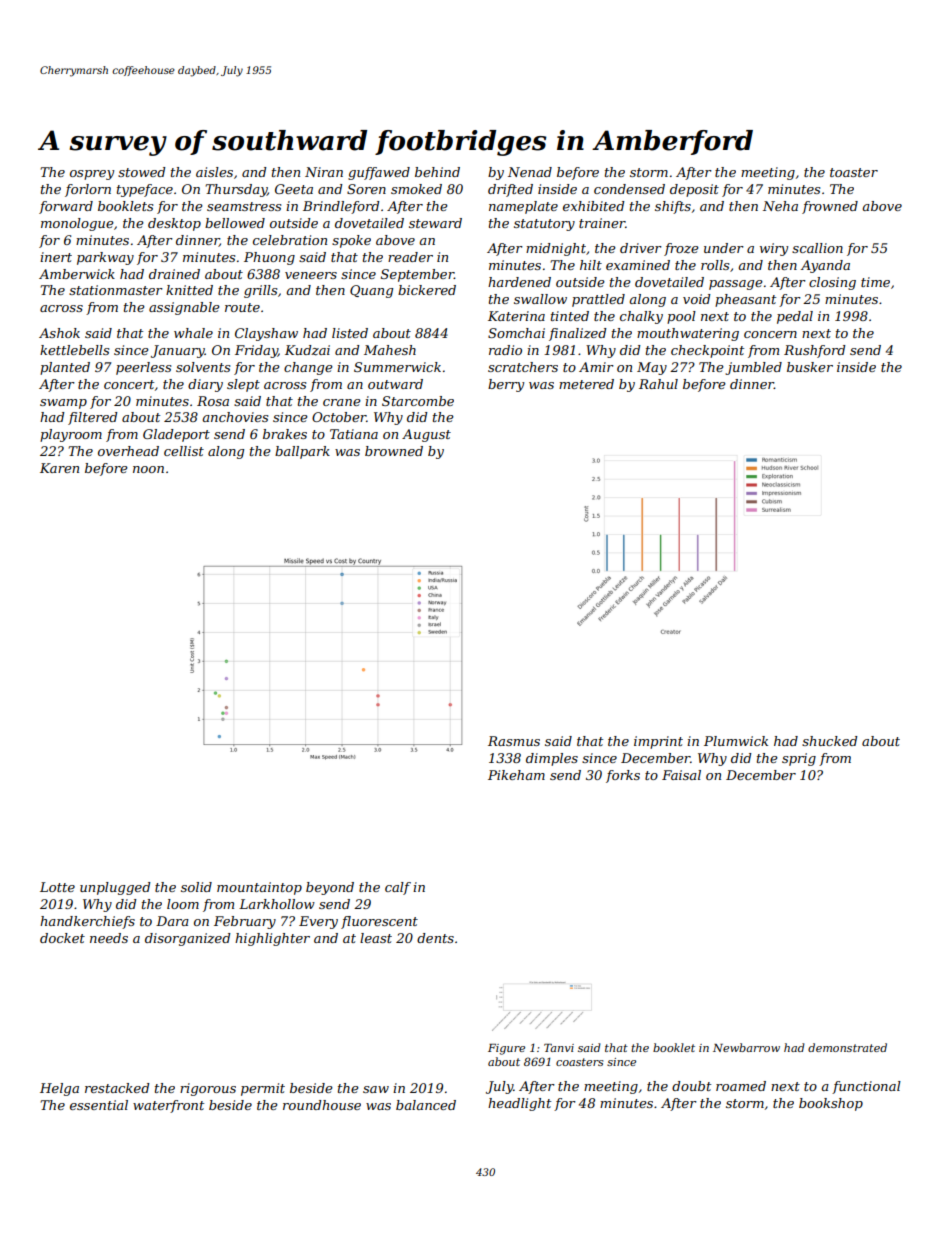 The width and height of the screenshot is (952, 1233). Describe the element at coordinates (57, 887) in the screenshot. I see `Lotte` at that location.
